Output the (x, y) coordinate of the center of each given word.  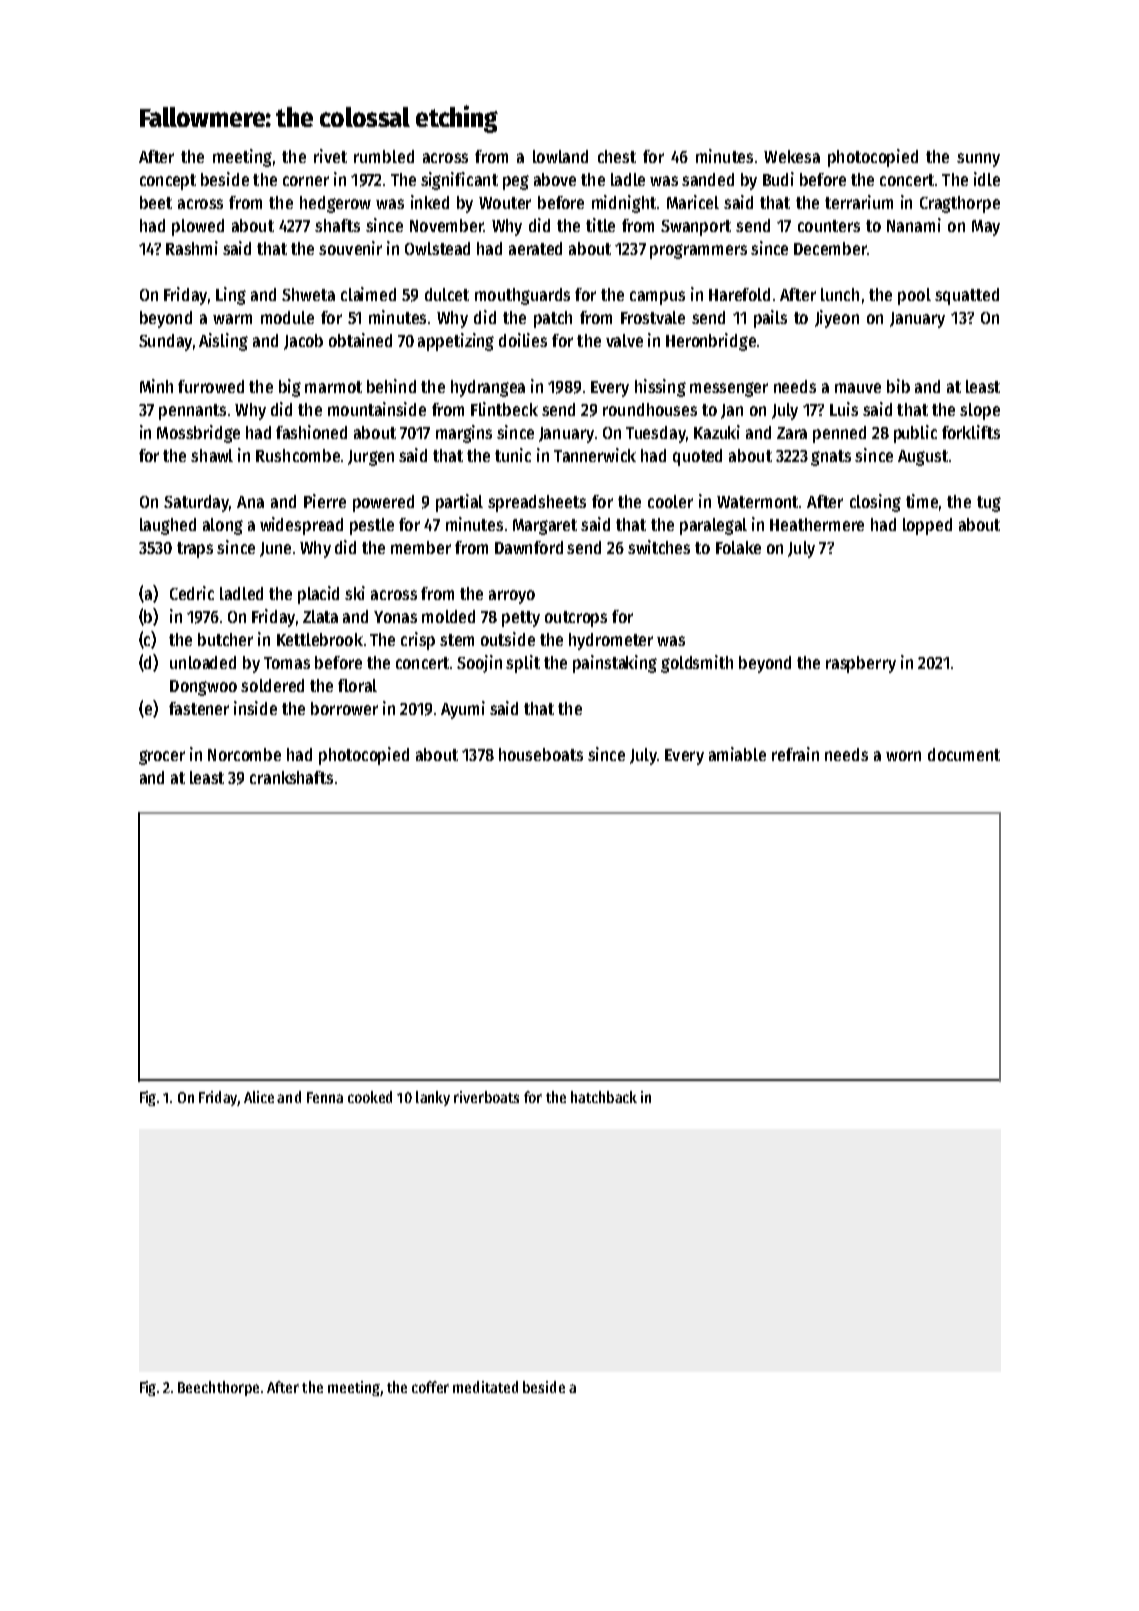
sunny (978, 160)
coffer (430, 1387)
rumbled (384, 156)
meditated (485, 1387)
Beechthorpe (218, 1388)
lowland (560, 156)
